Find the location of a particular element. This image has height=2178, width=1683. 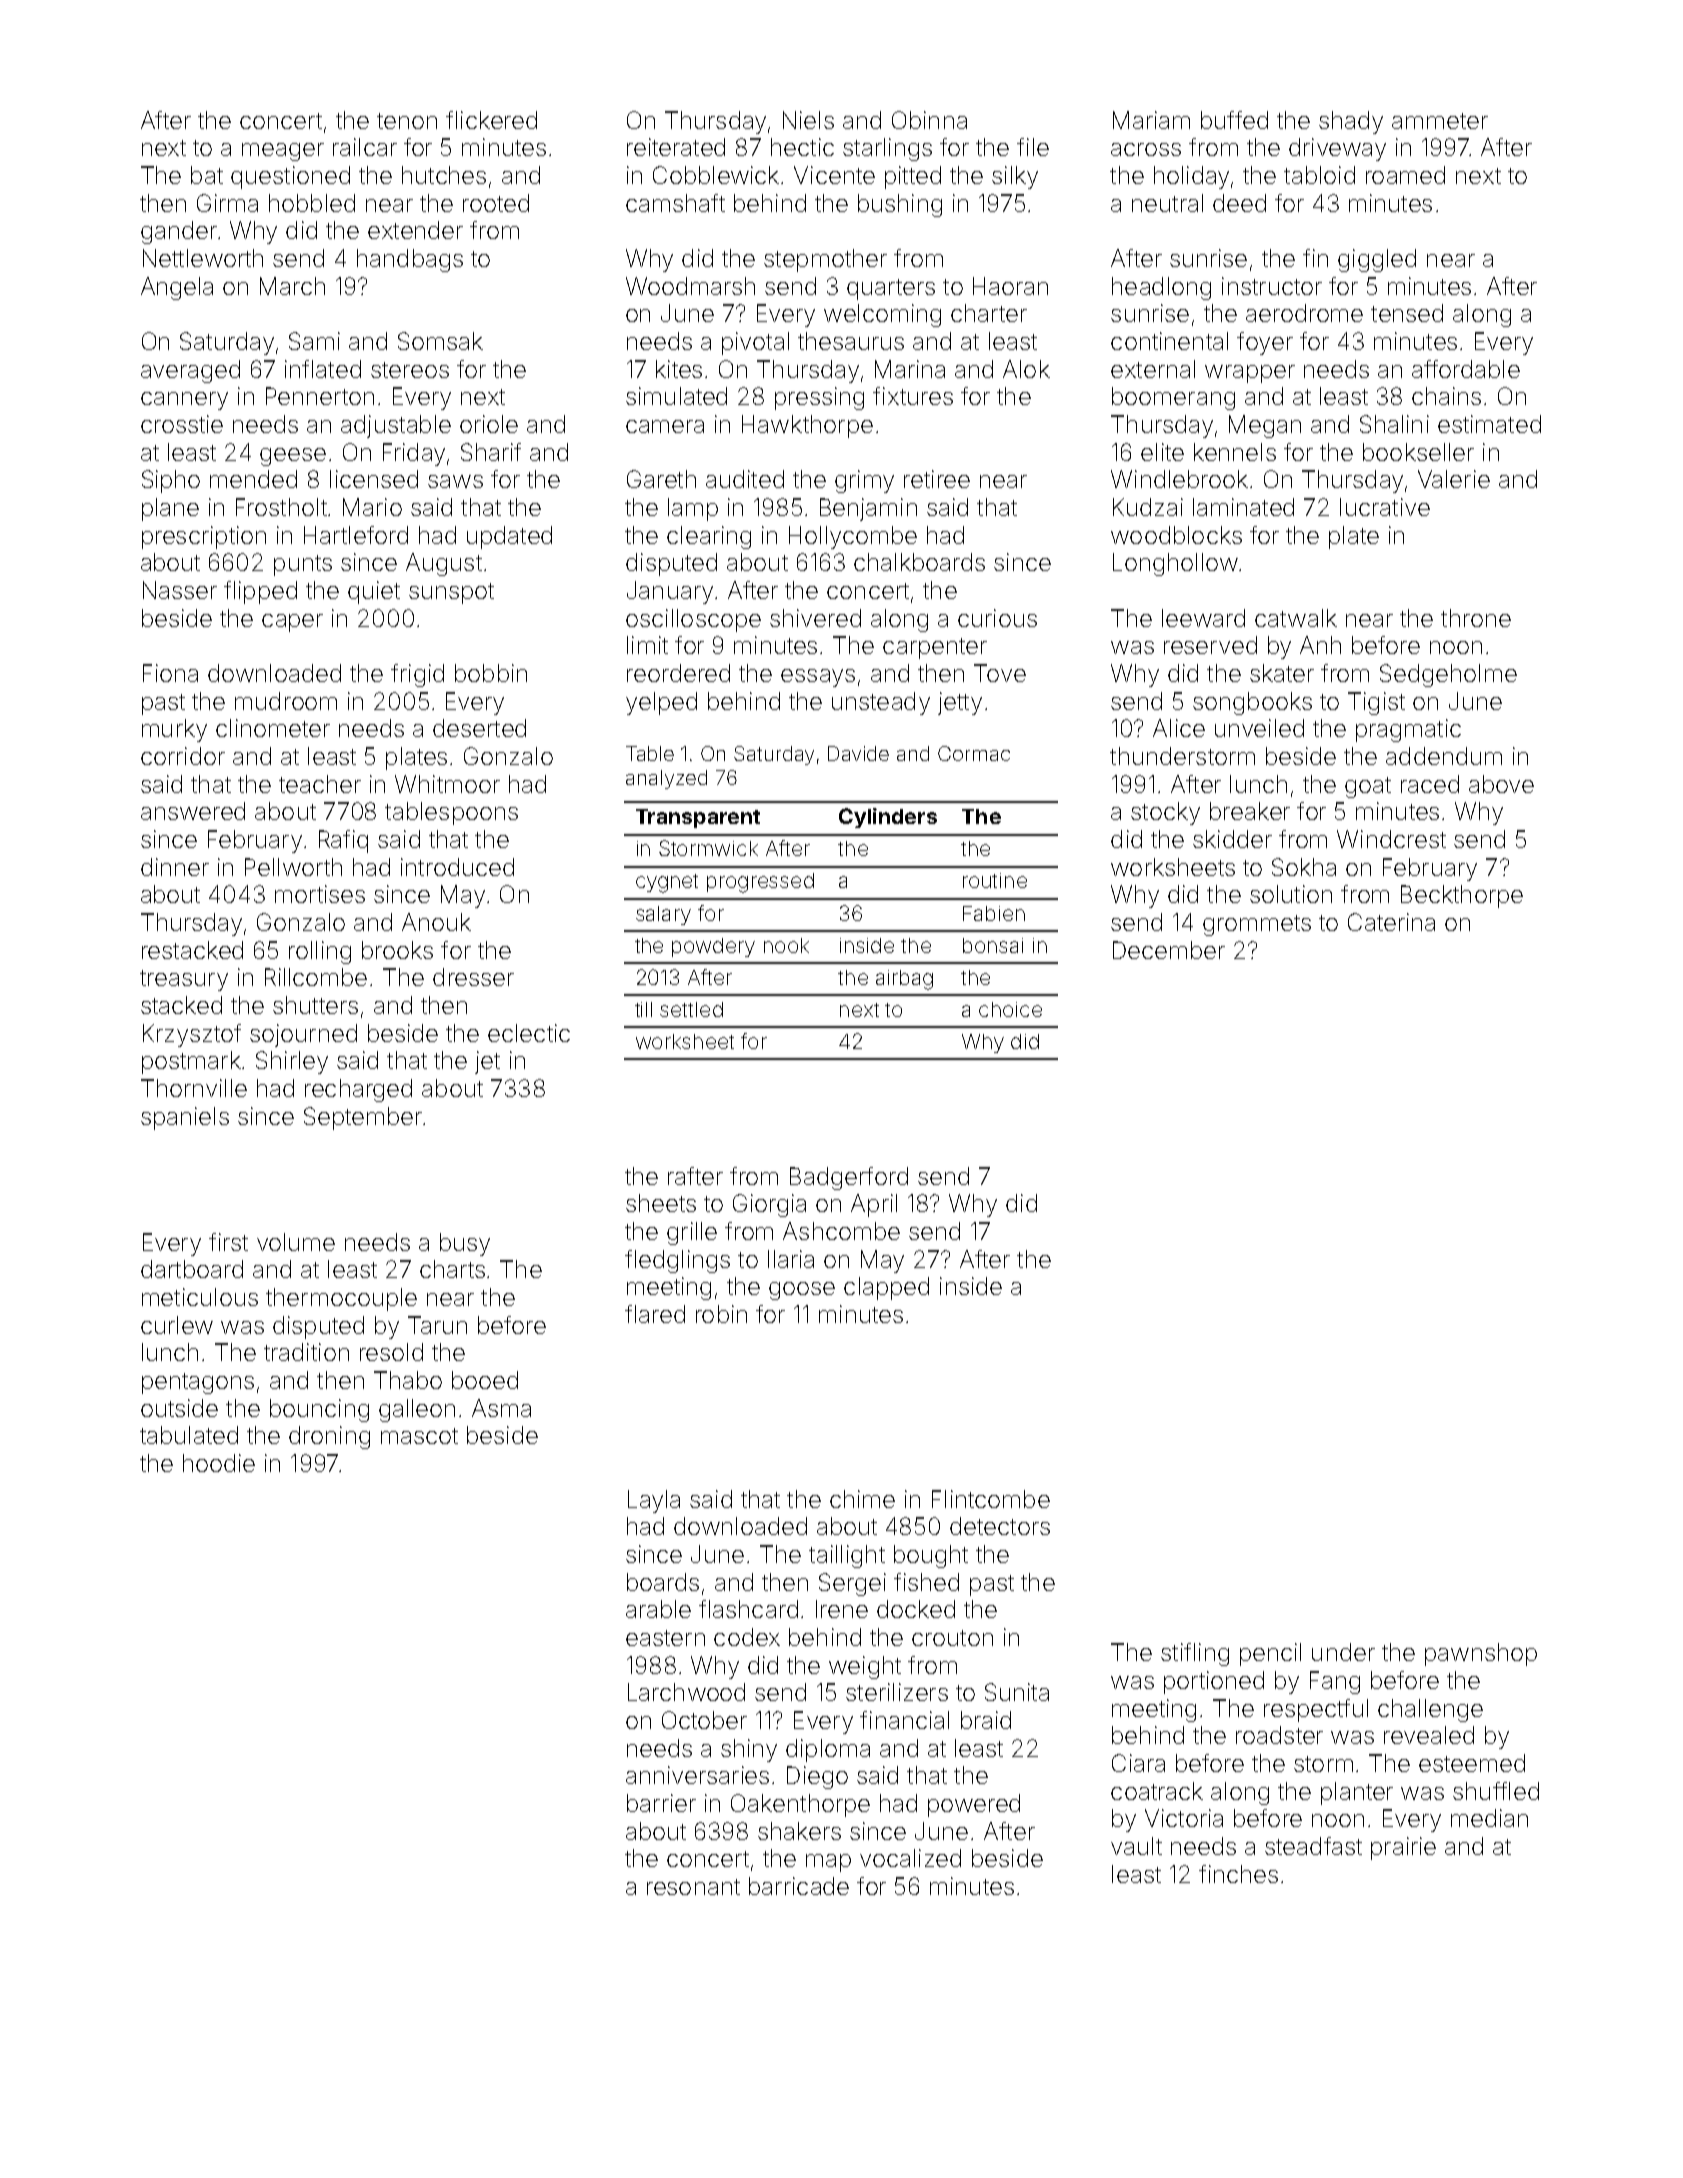

Flintcombe is located at coordinates (991, 1499).
